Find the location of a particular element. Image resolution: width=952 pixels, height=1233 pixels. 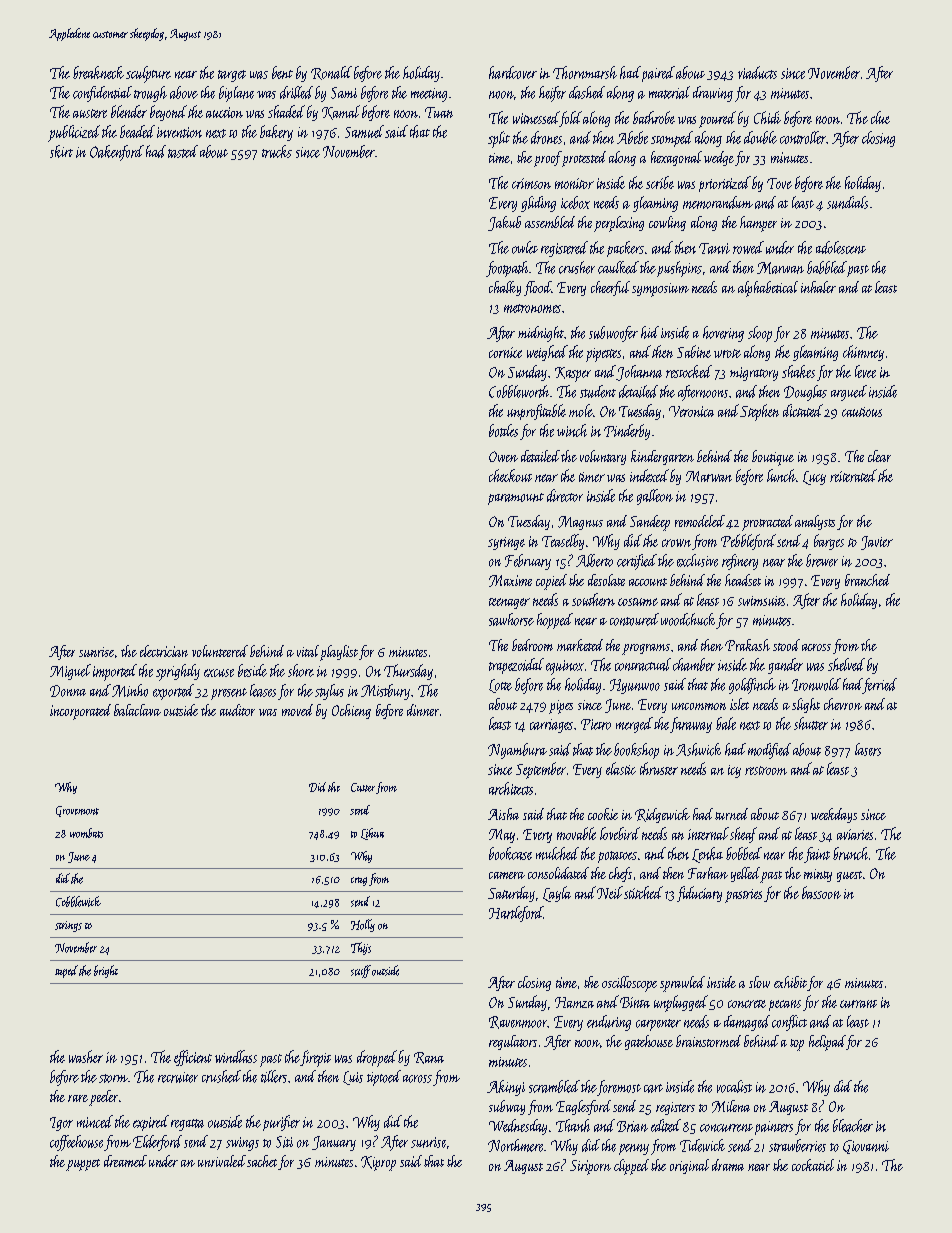

Cutter is located at coordinates (363, 787).
